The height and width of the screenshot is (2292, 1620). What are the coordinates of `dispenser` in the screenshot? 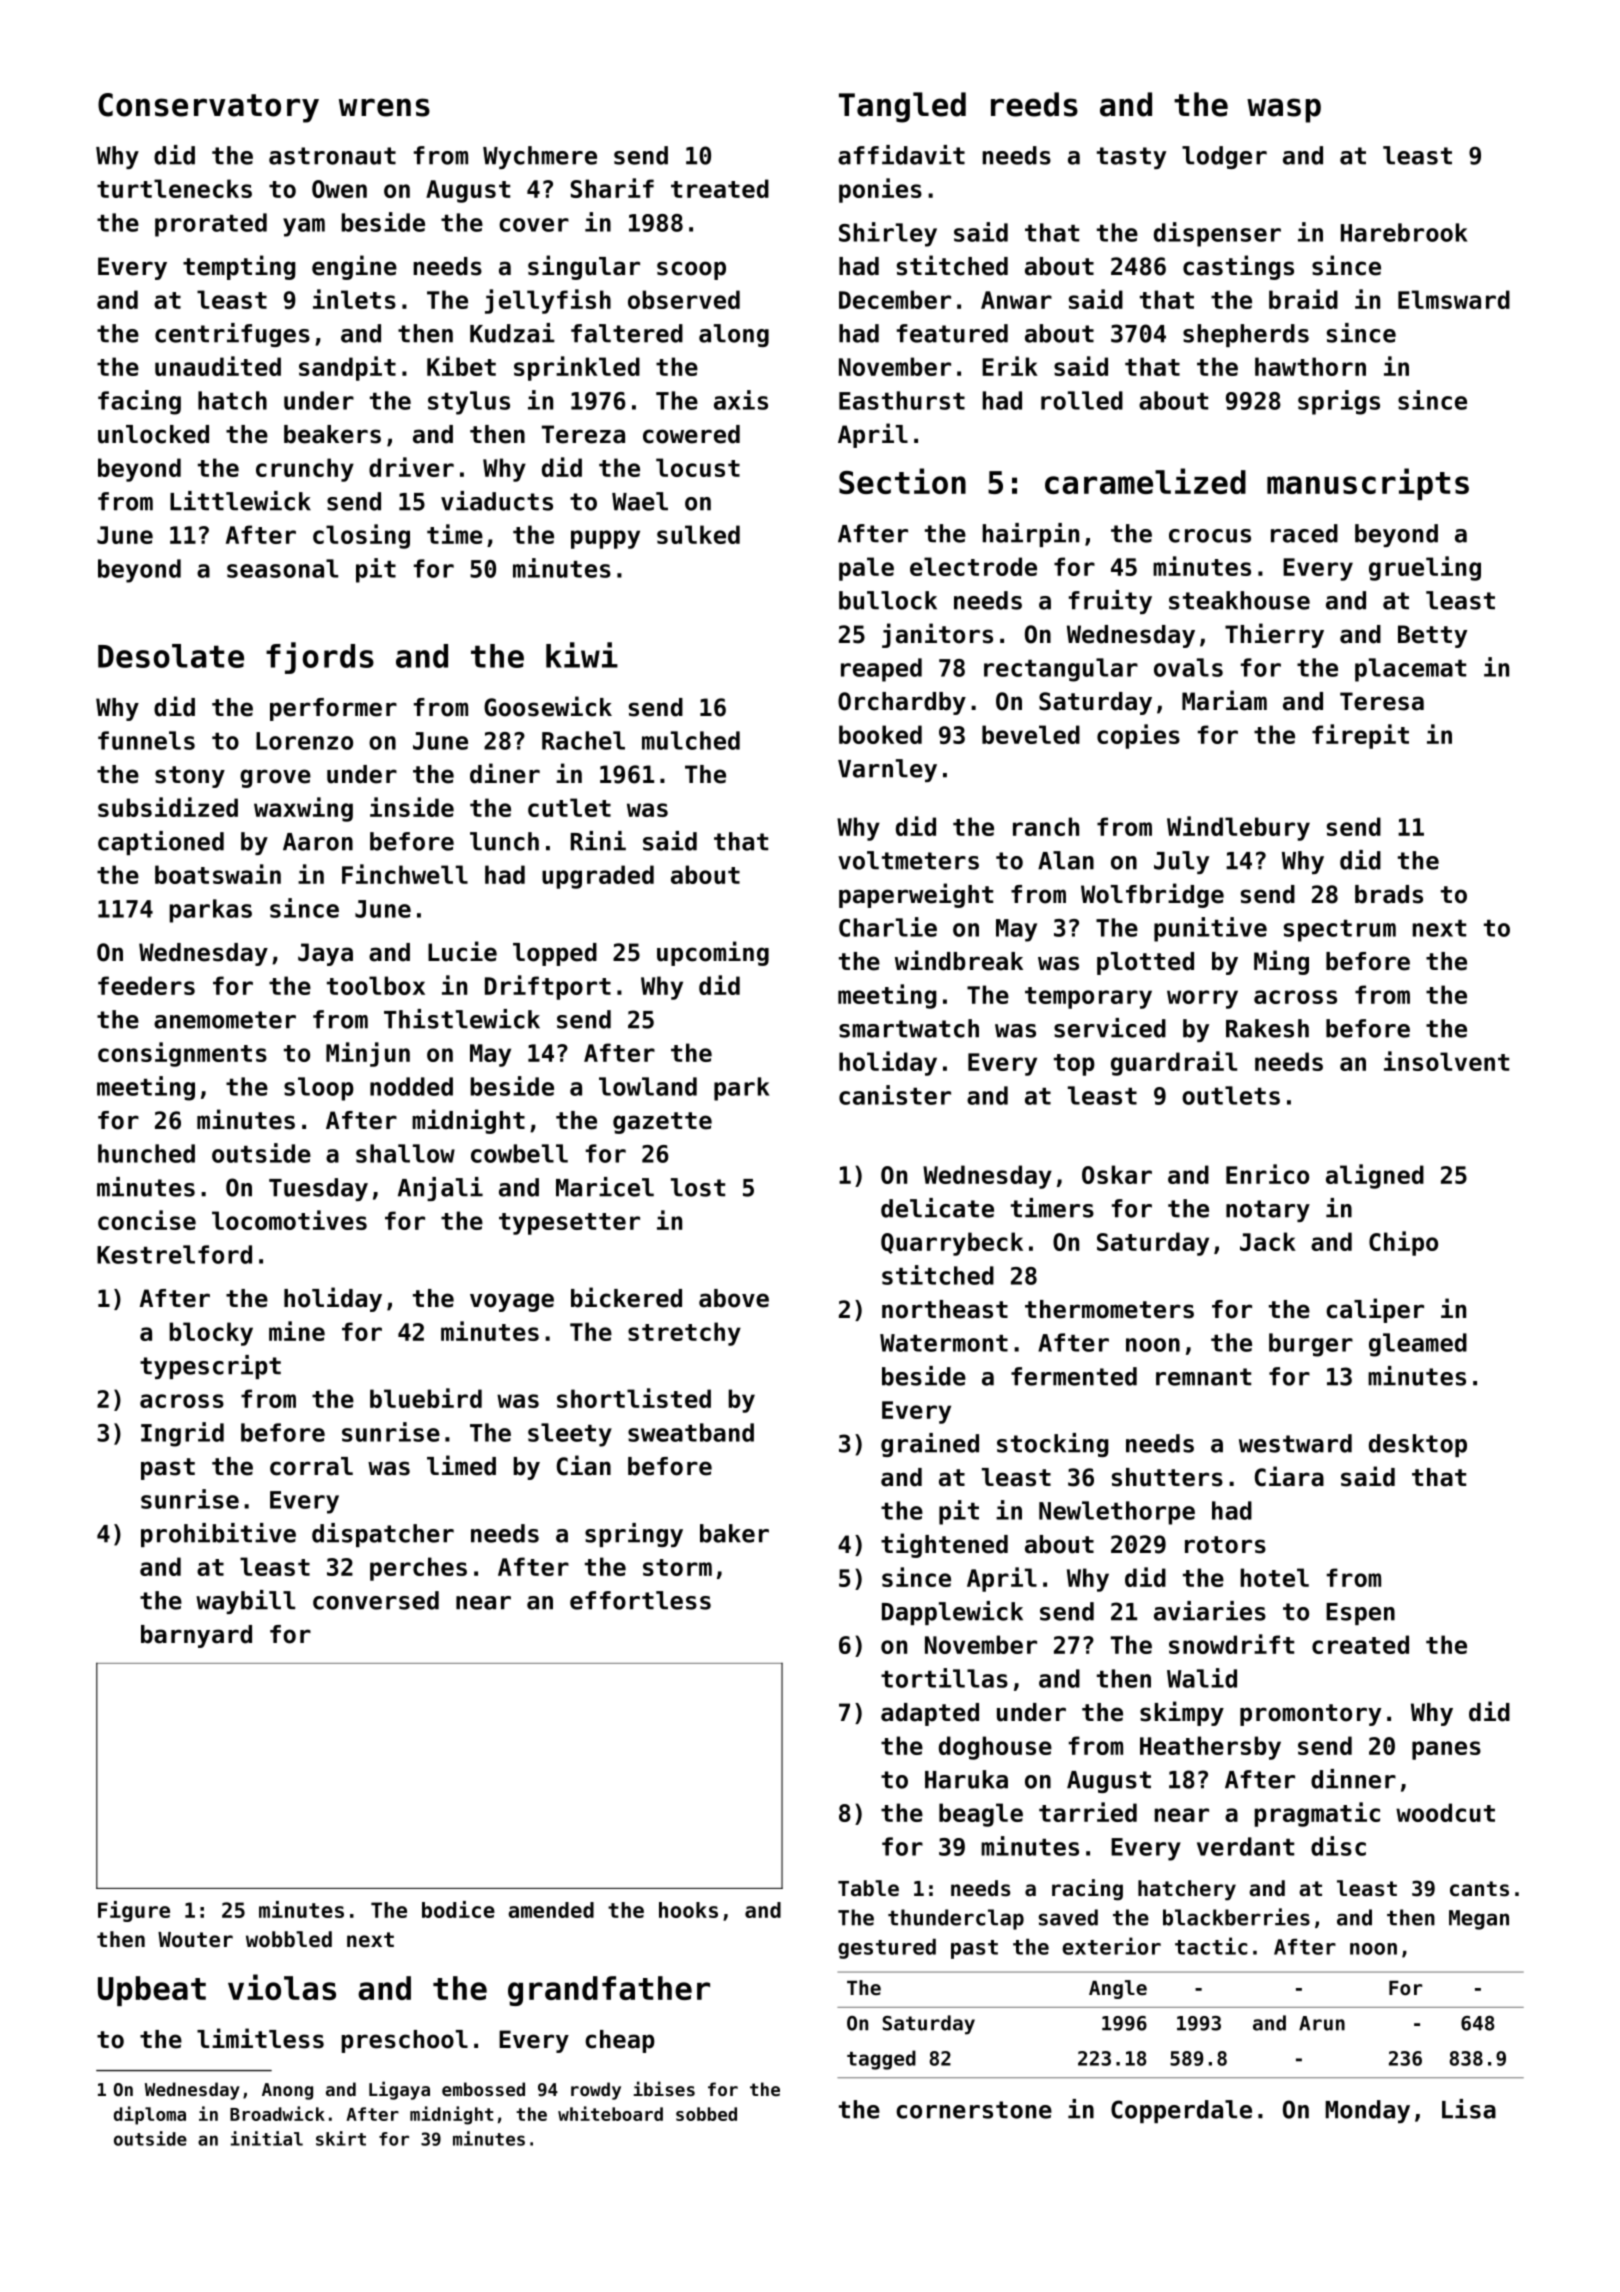 It's located at (1217, 234).
